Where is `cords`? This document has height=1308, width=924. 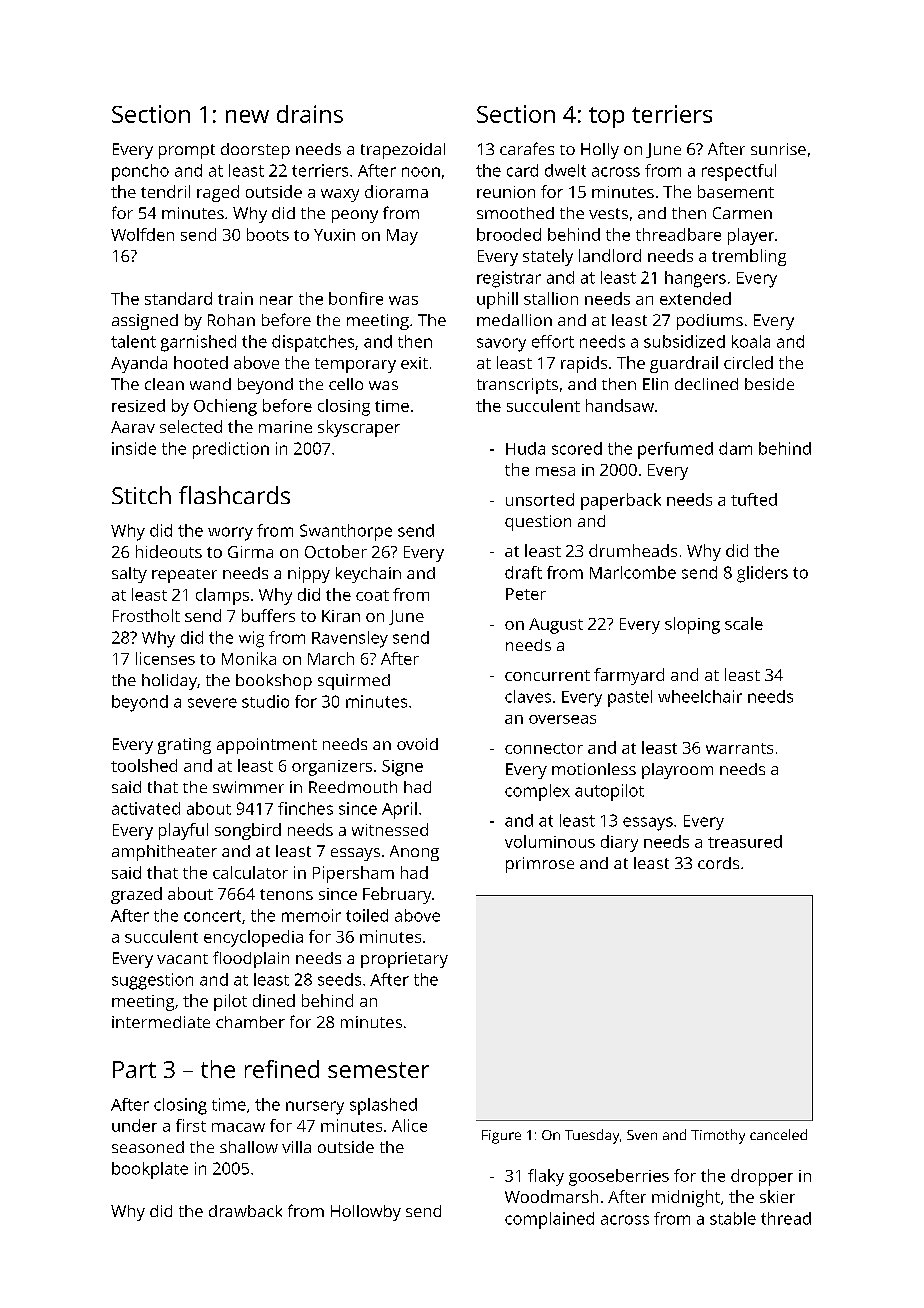 cords is located at coordinates (718, 863).
